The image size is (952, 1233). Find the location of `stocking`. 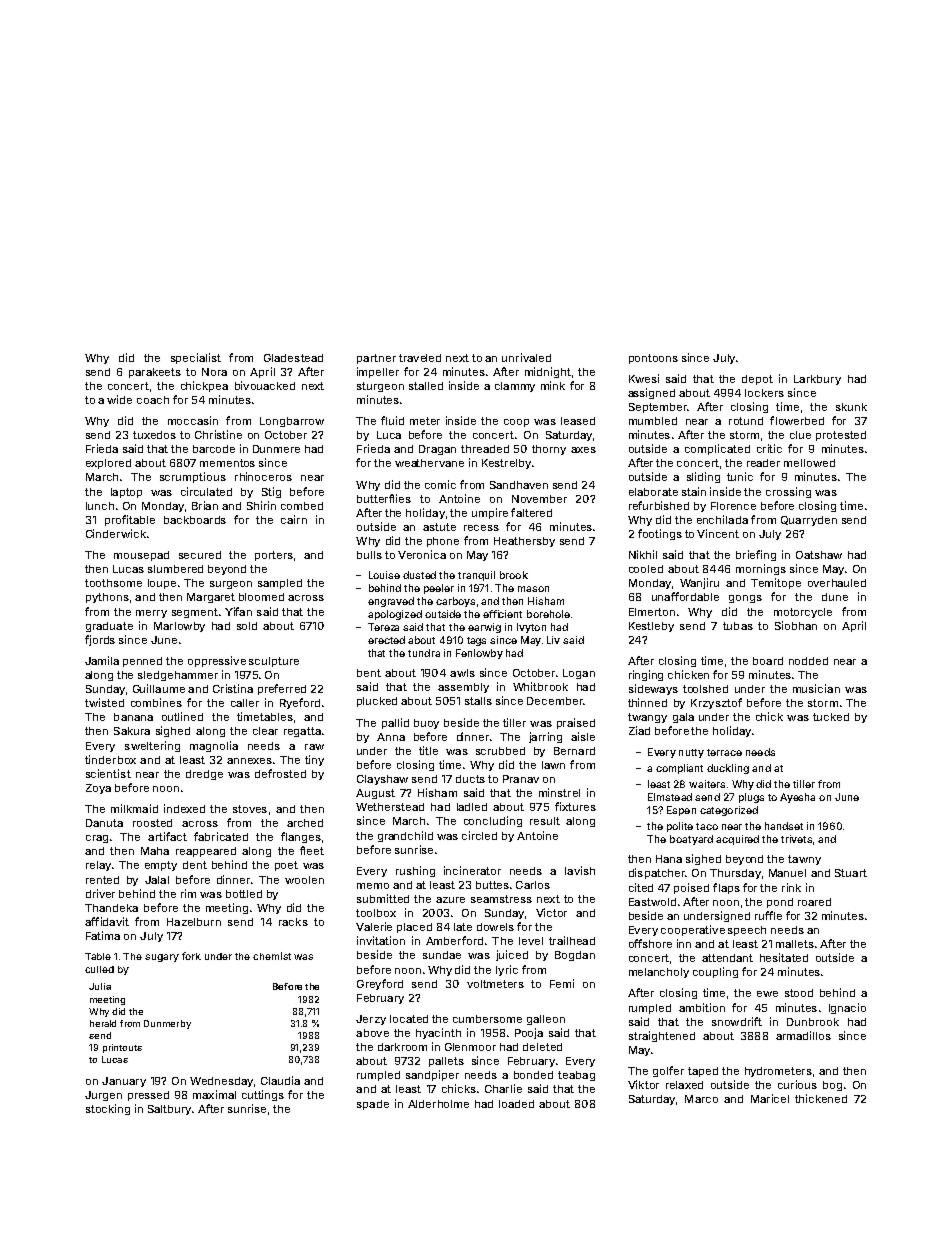

stocking is located at coordinates (108, 1109).
